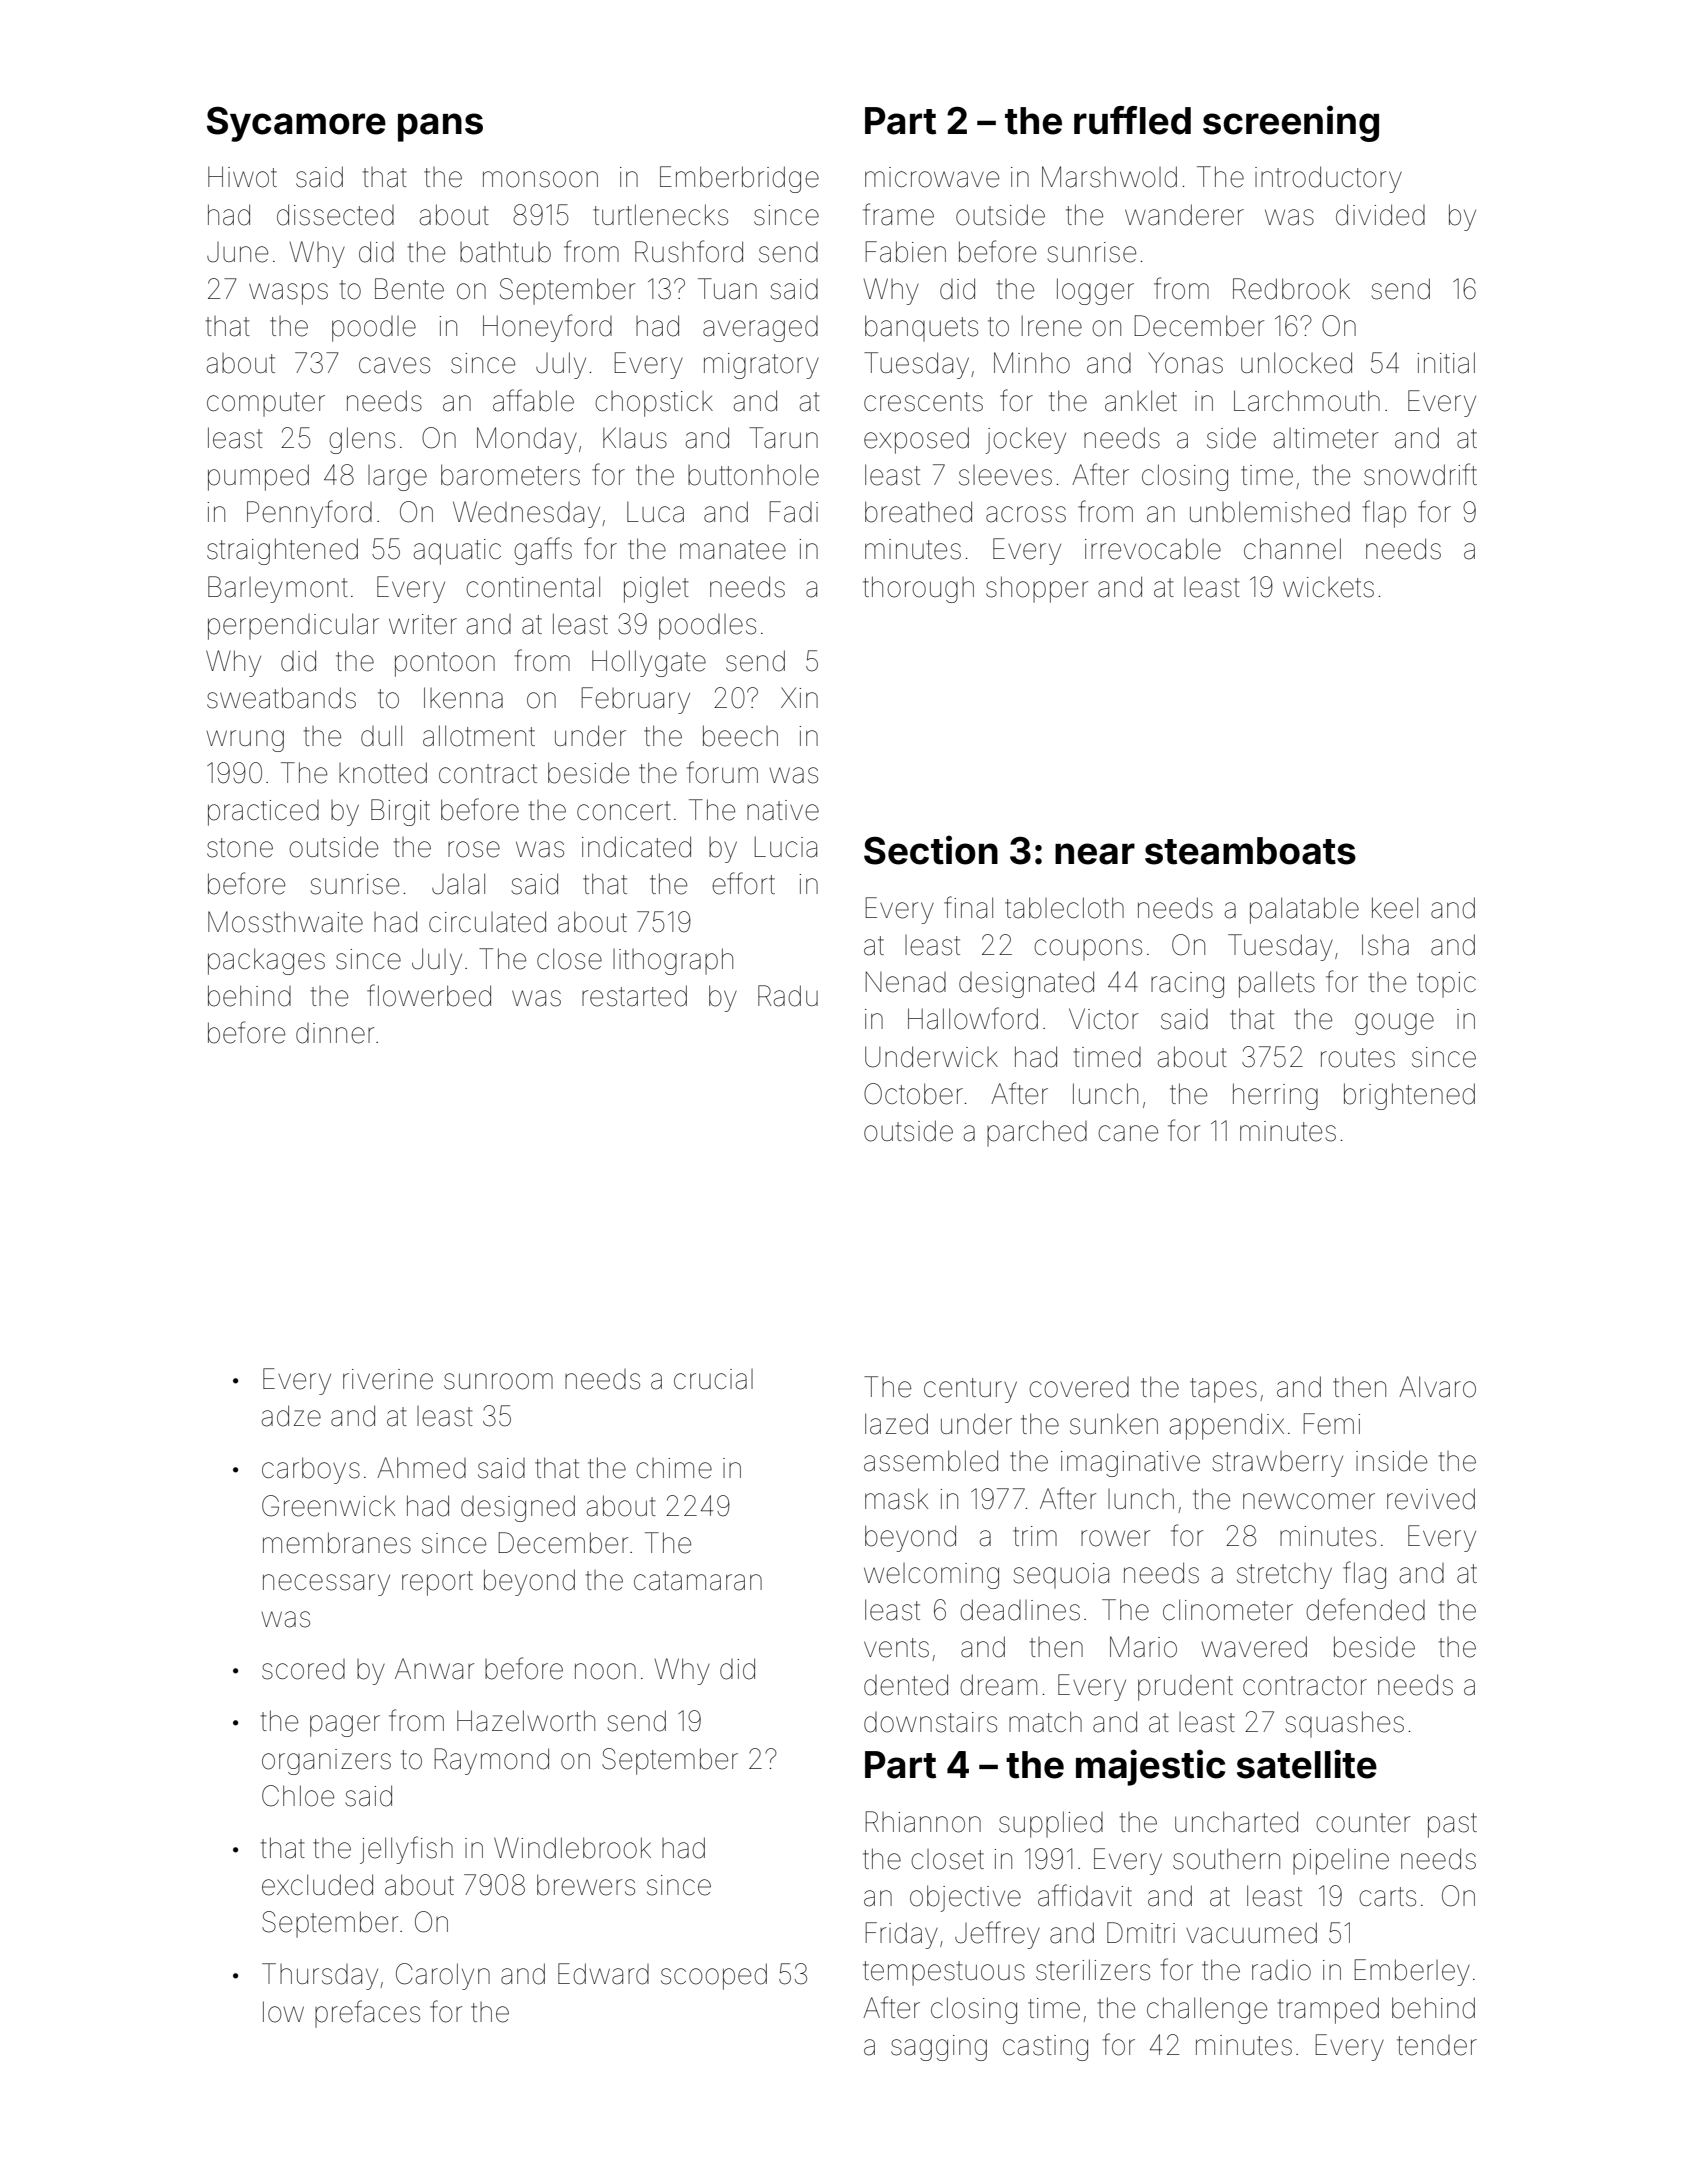  Describe the element at coordinates (320, 1976) in the screenshot. I see `Thursday` at that location.
